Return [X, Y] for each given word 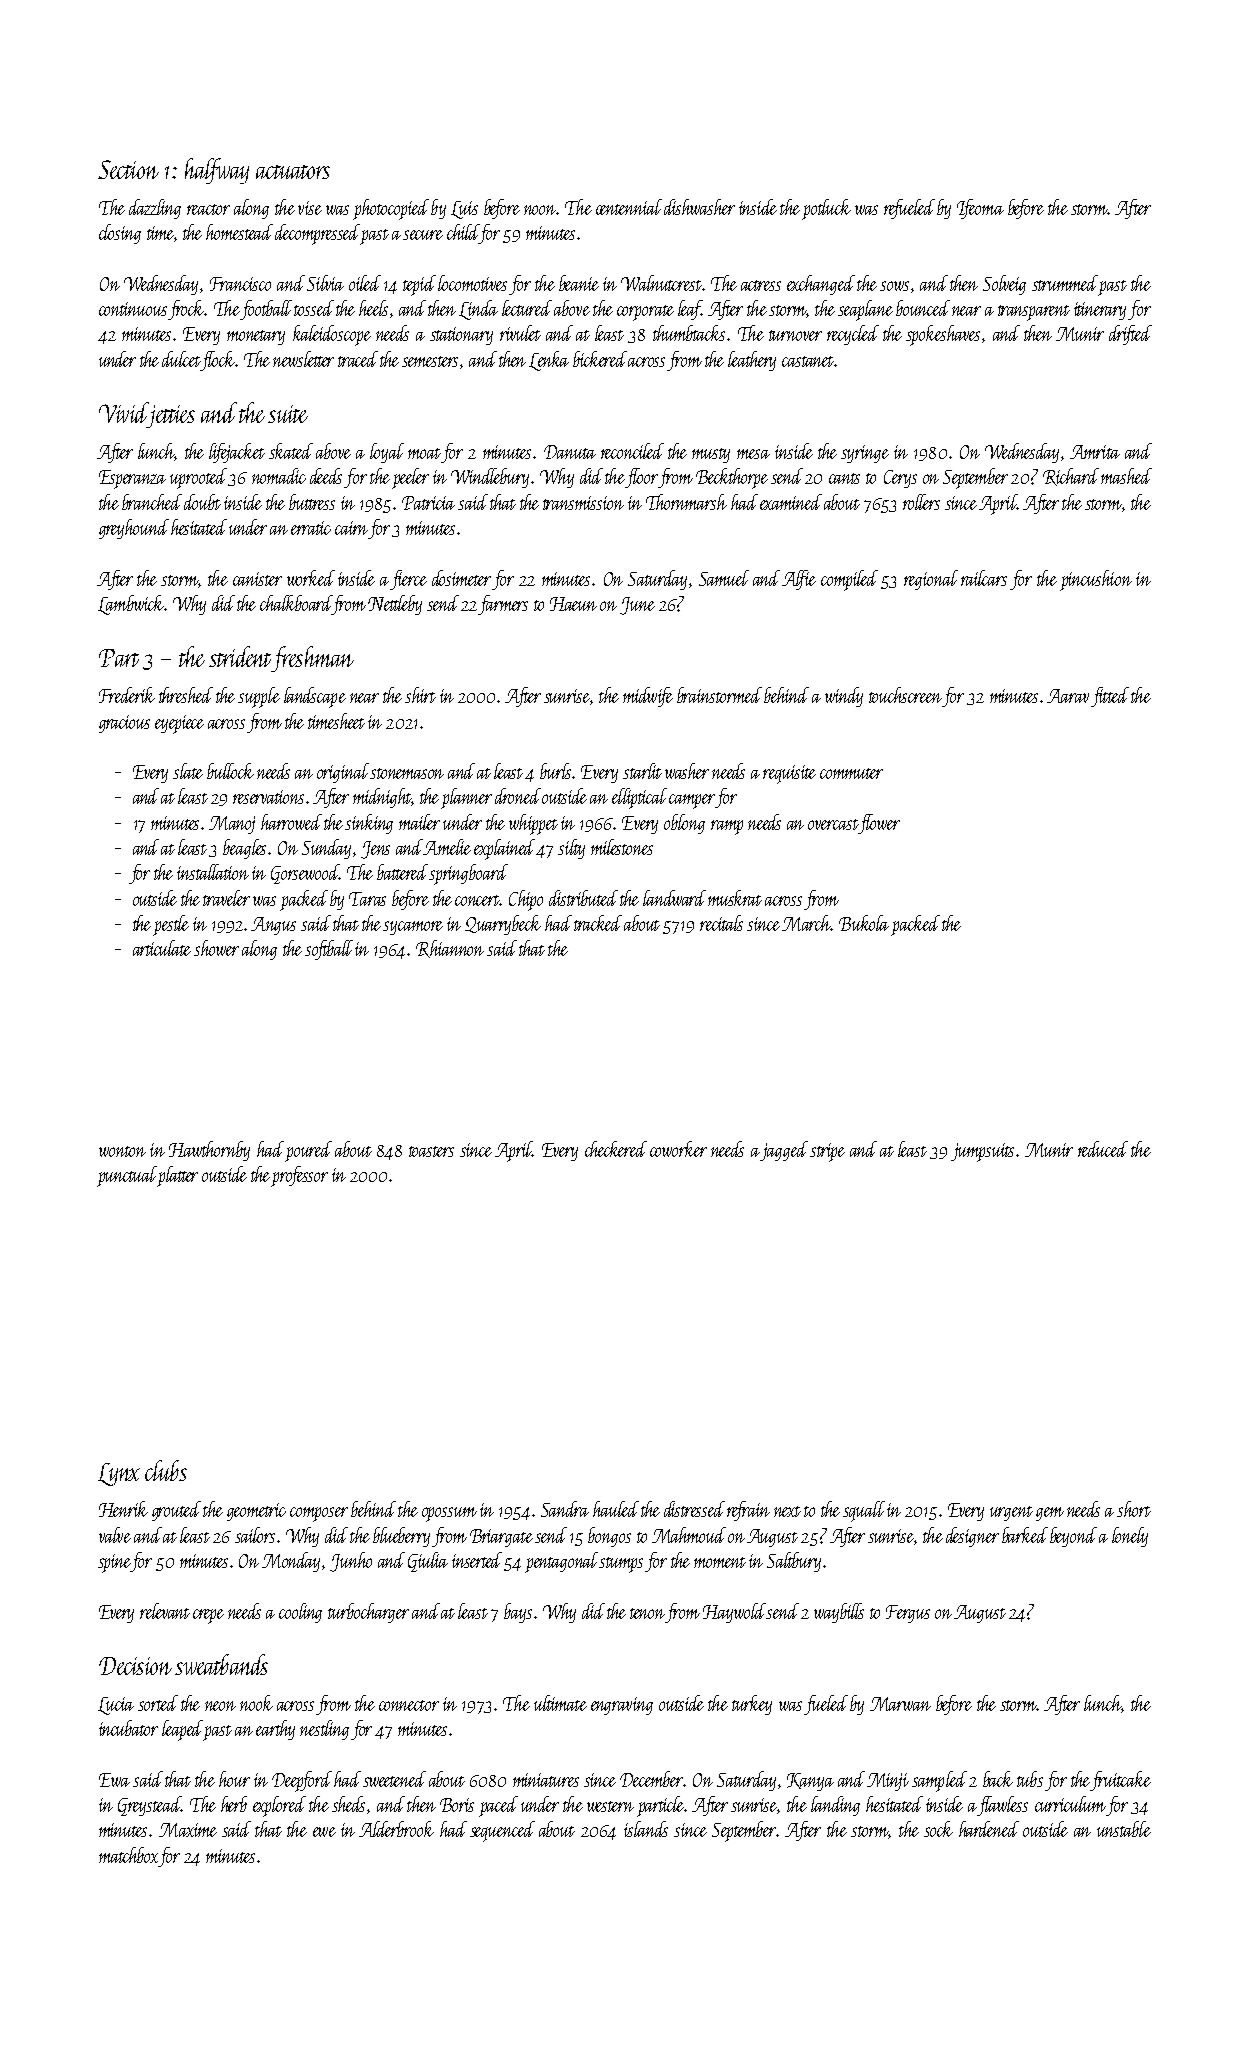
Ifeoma [980, 209]
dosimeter [461, 578]
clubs [166, 1470]
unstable [1124, 1829]
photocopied [391, 209]
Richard [1071, 477]
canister [257, 579]
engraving [622, 1706]
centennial [629, 207]
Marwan [900, 1704]
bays [518, 1613]
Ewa [114, 1780]
